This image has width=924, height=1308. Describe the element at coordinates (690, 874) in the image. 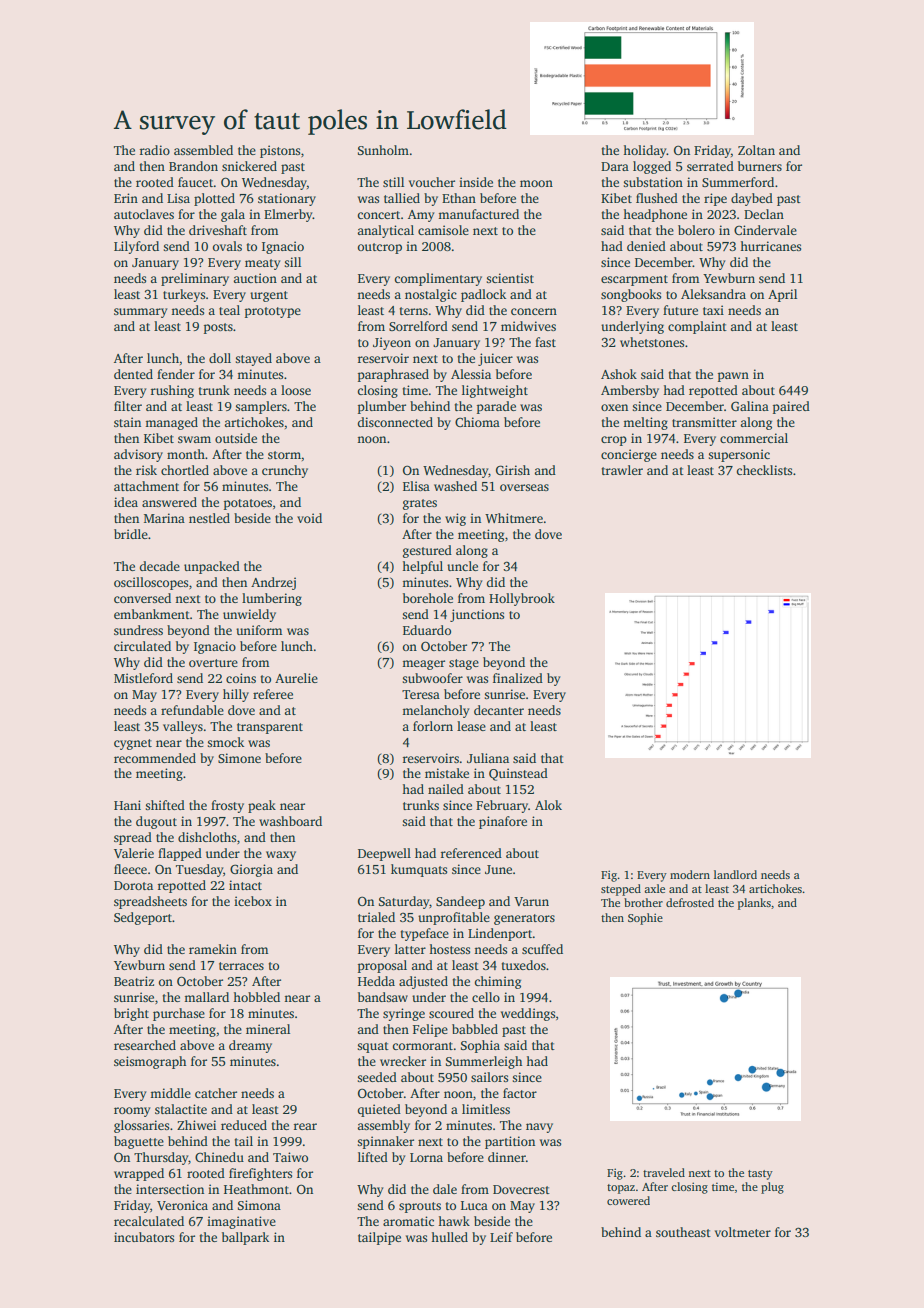

I see `modern` at that location.
